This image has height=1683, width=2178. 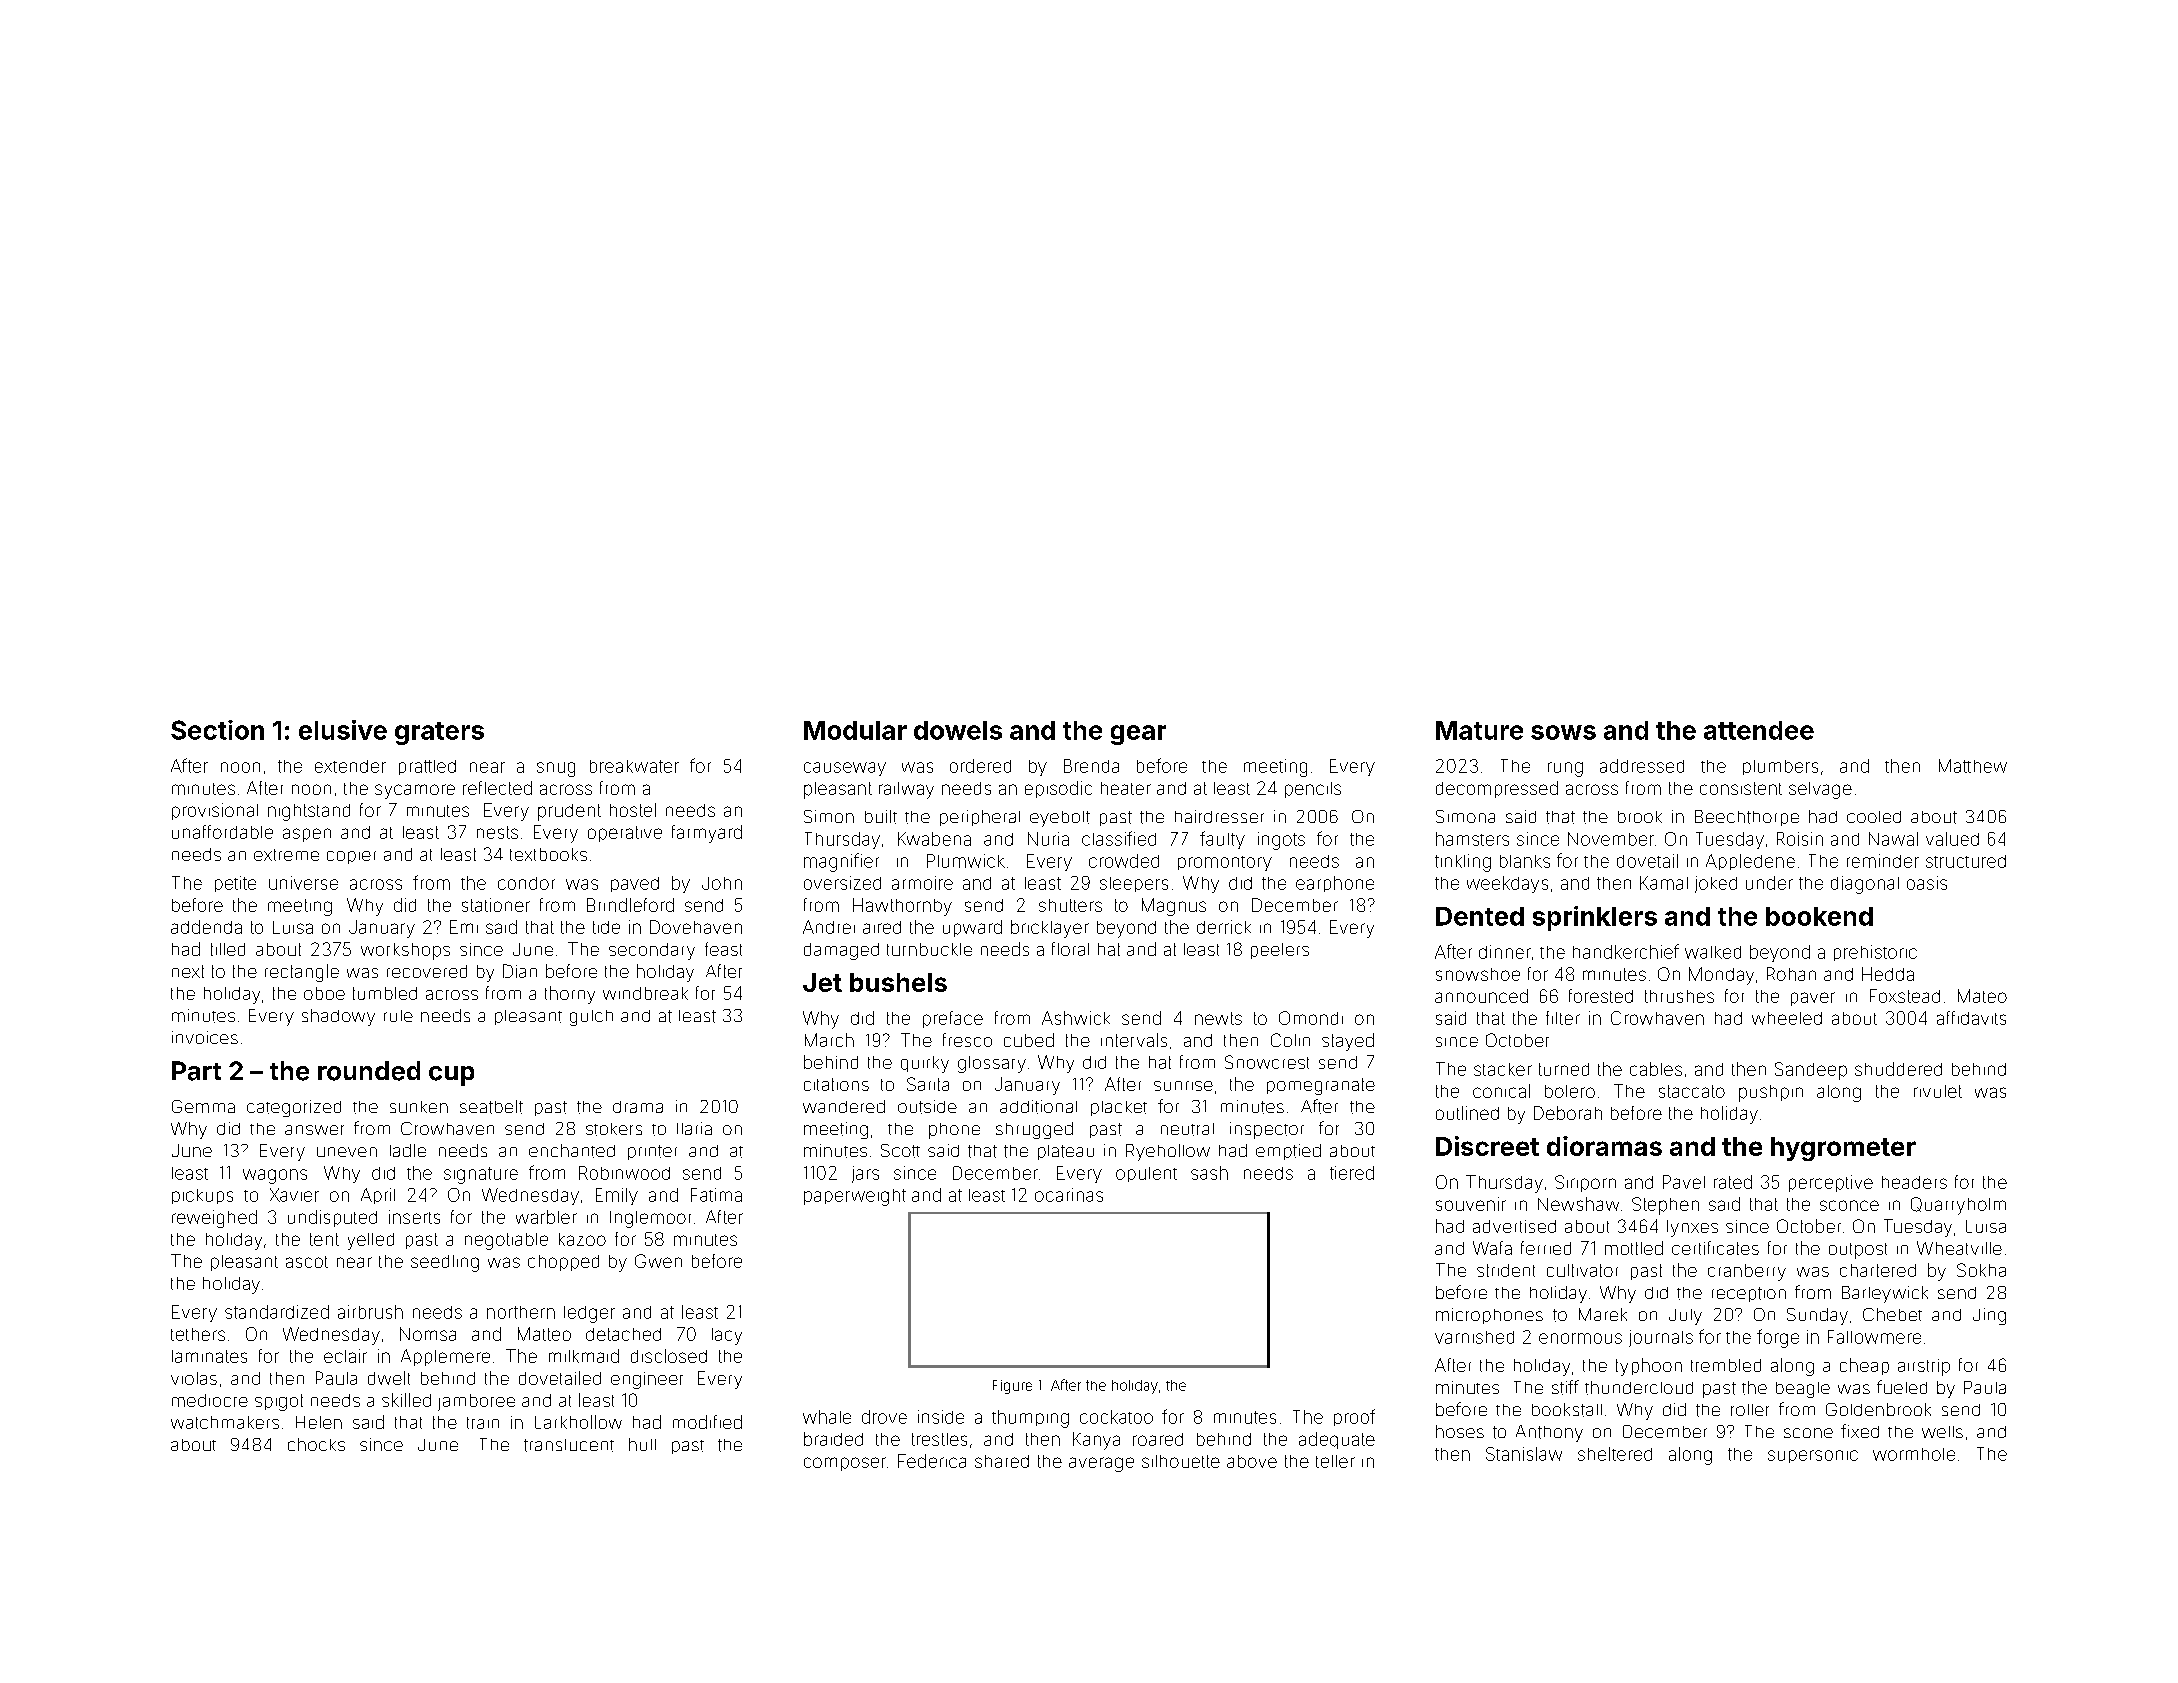 What do you see at coordinates (347, 1152) in the image?
I see `uneven` at bounding box center [347, 1152].
